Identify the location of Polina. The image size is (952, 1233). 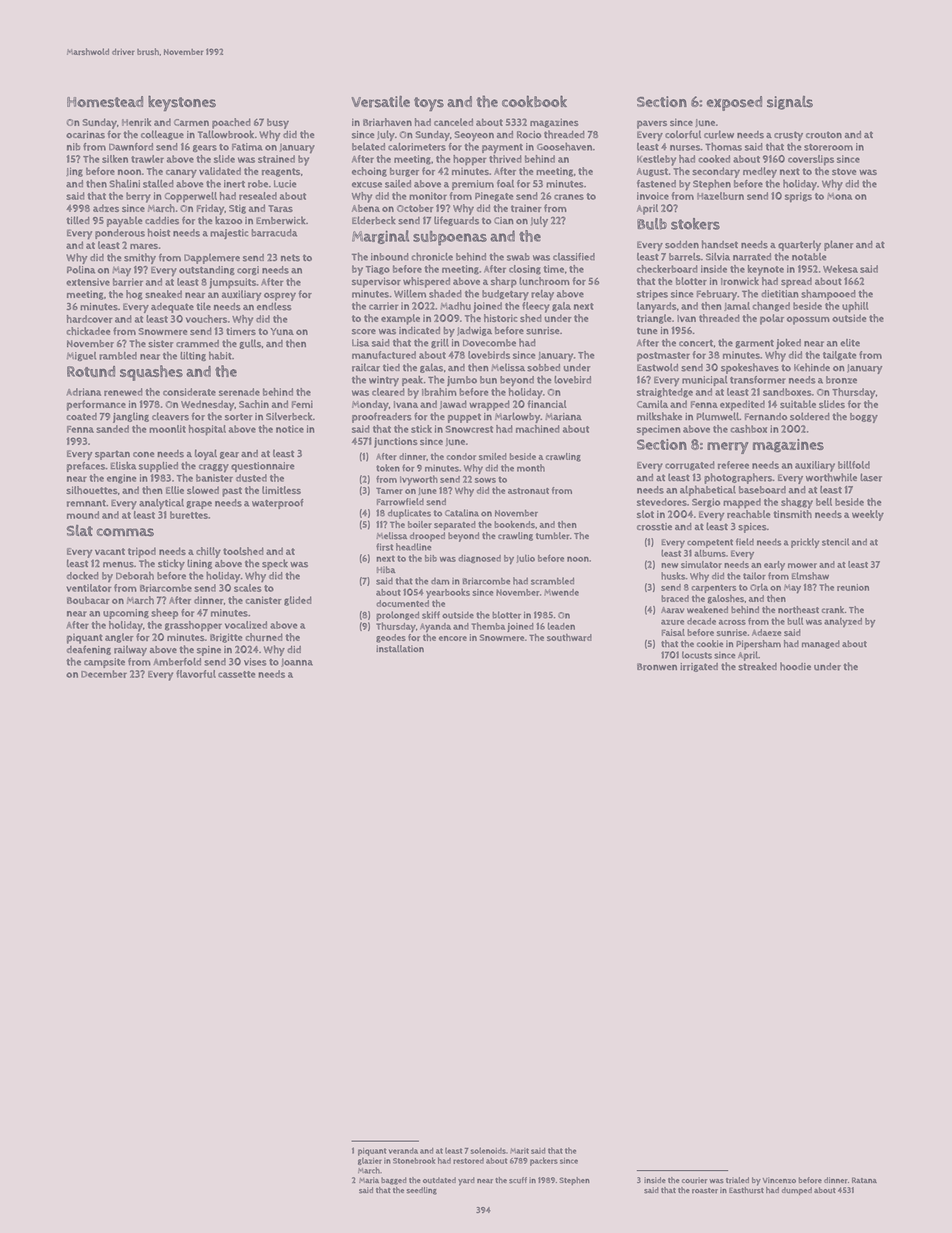
(81, 270).
